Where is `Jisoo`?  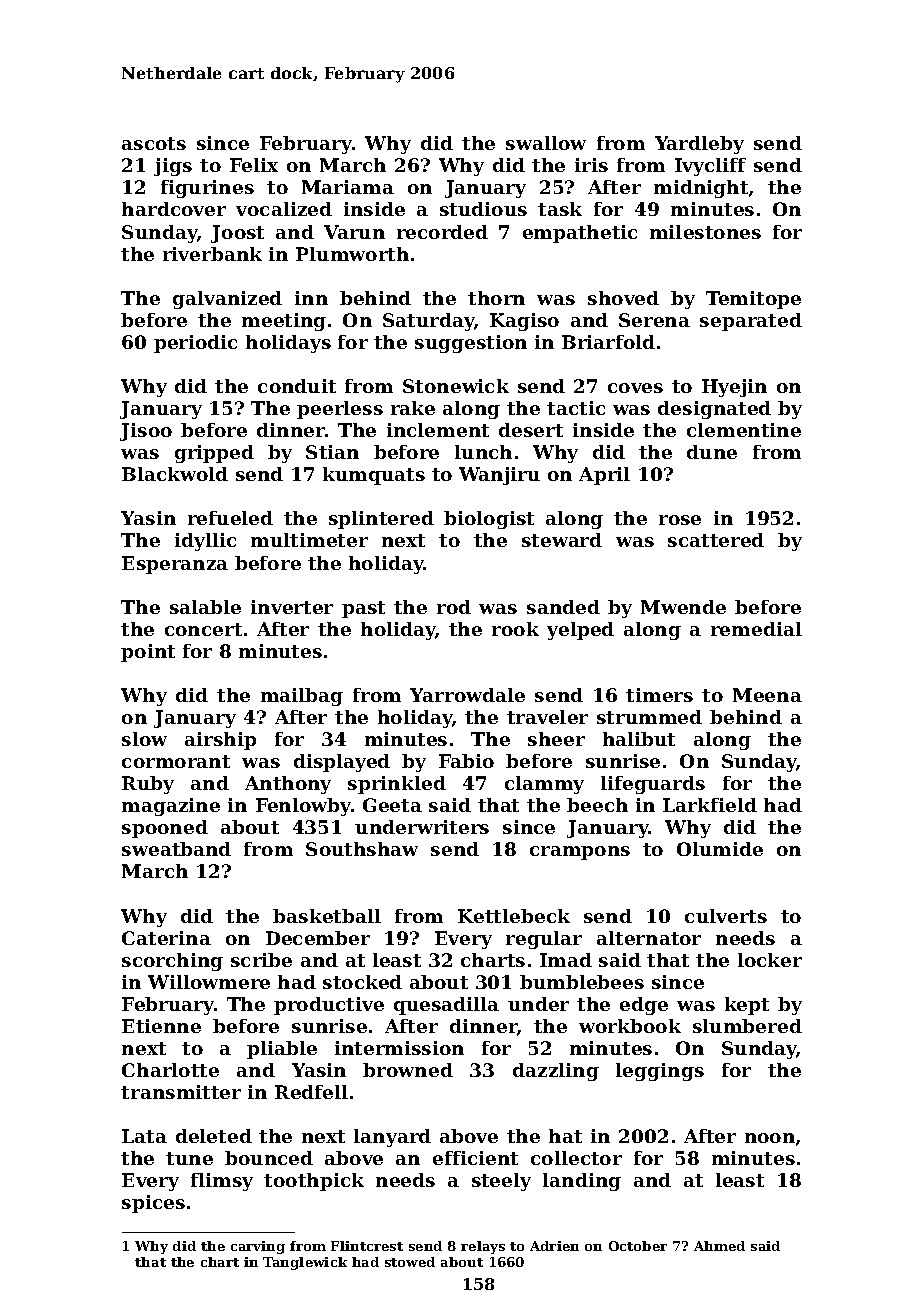 Jisoo is located at coordinates (146, 432).
